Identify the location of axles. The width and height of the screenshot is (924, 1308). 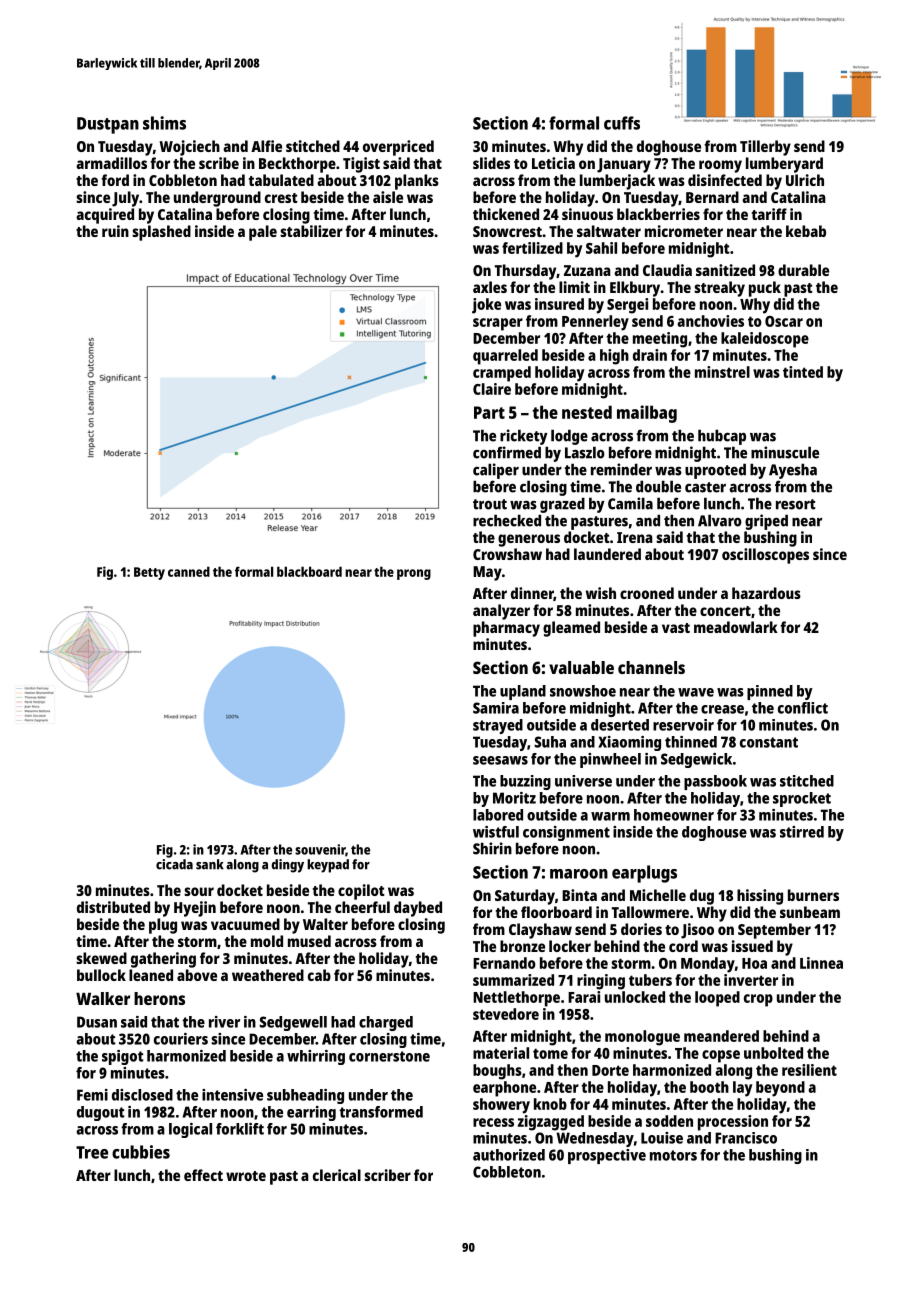
(490, 287).
